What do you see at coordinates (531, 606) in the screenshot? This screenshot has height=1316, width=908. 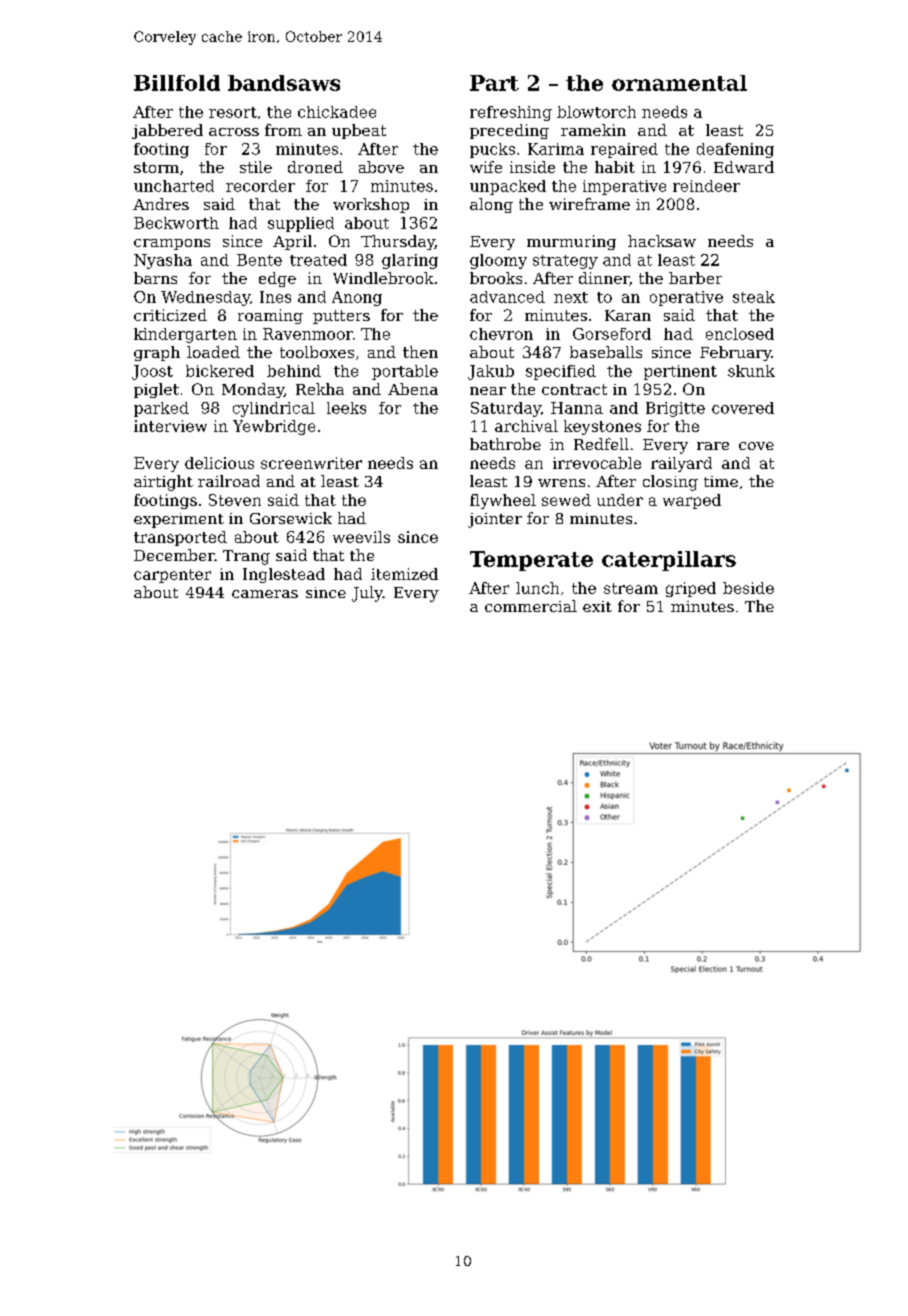 I see `commercial` at bounding box center [531, 606].
